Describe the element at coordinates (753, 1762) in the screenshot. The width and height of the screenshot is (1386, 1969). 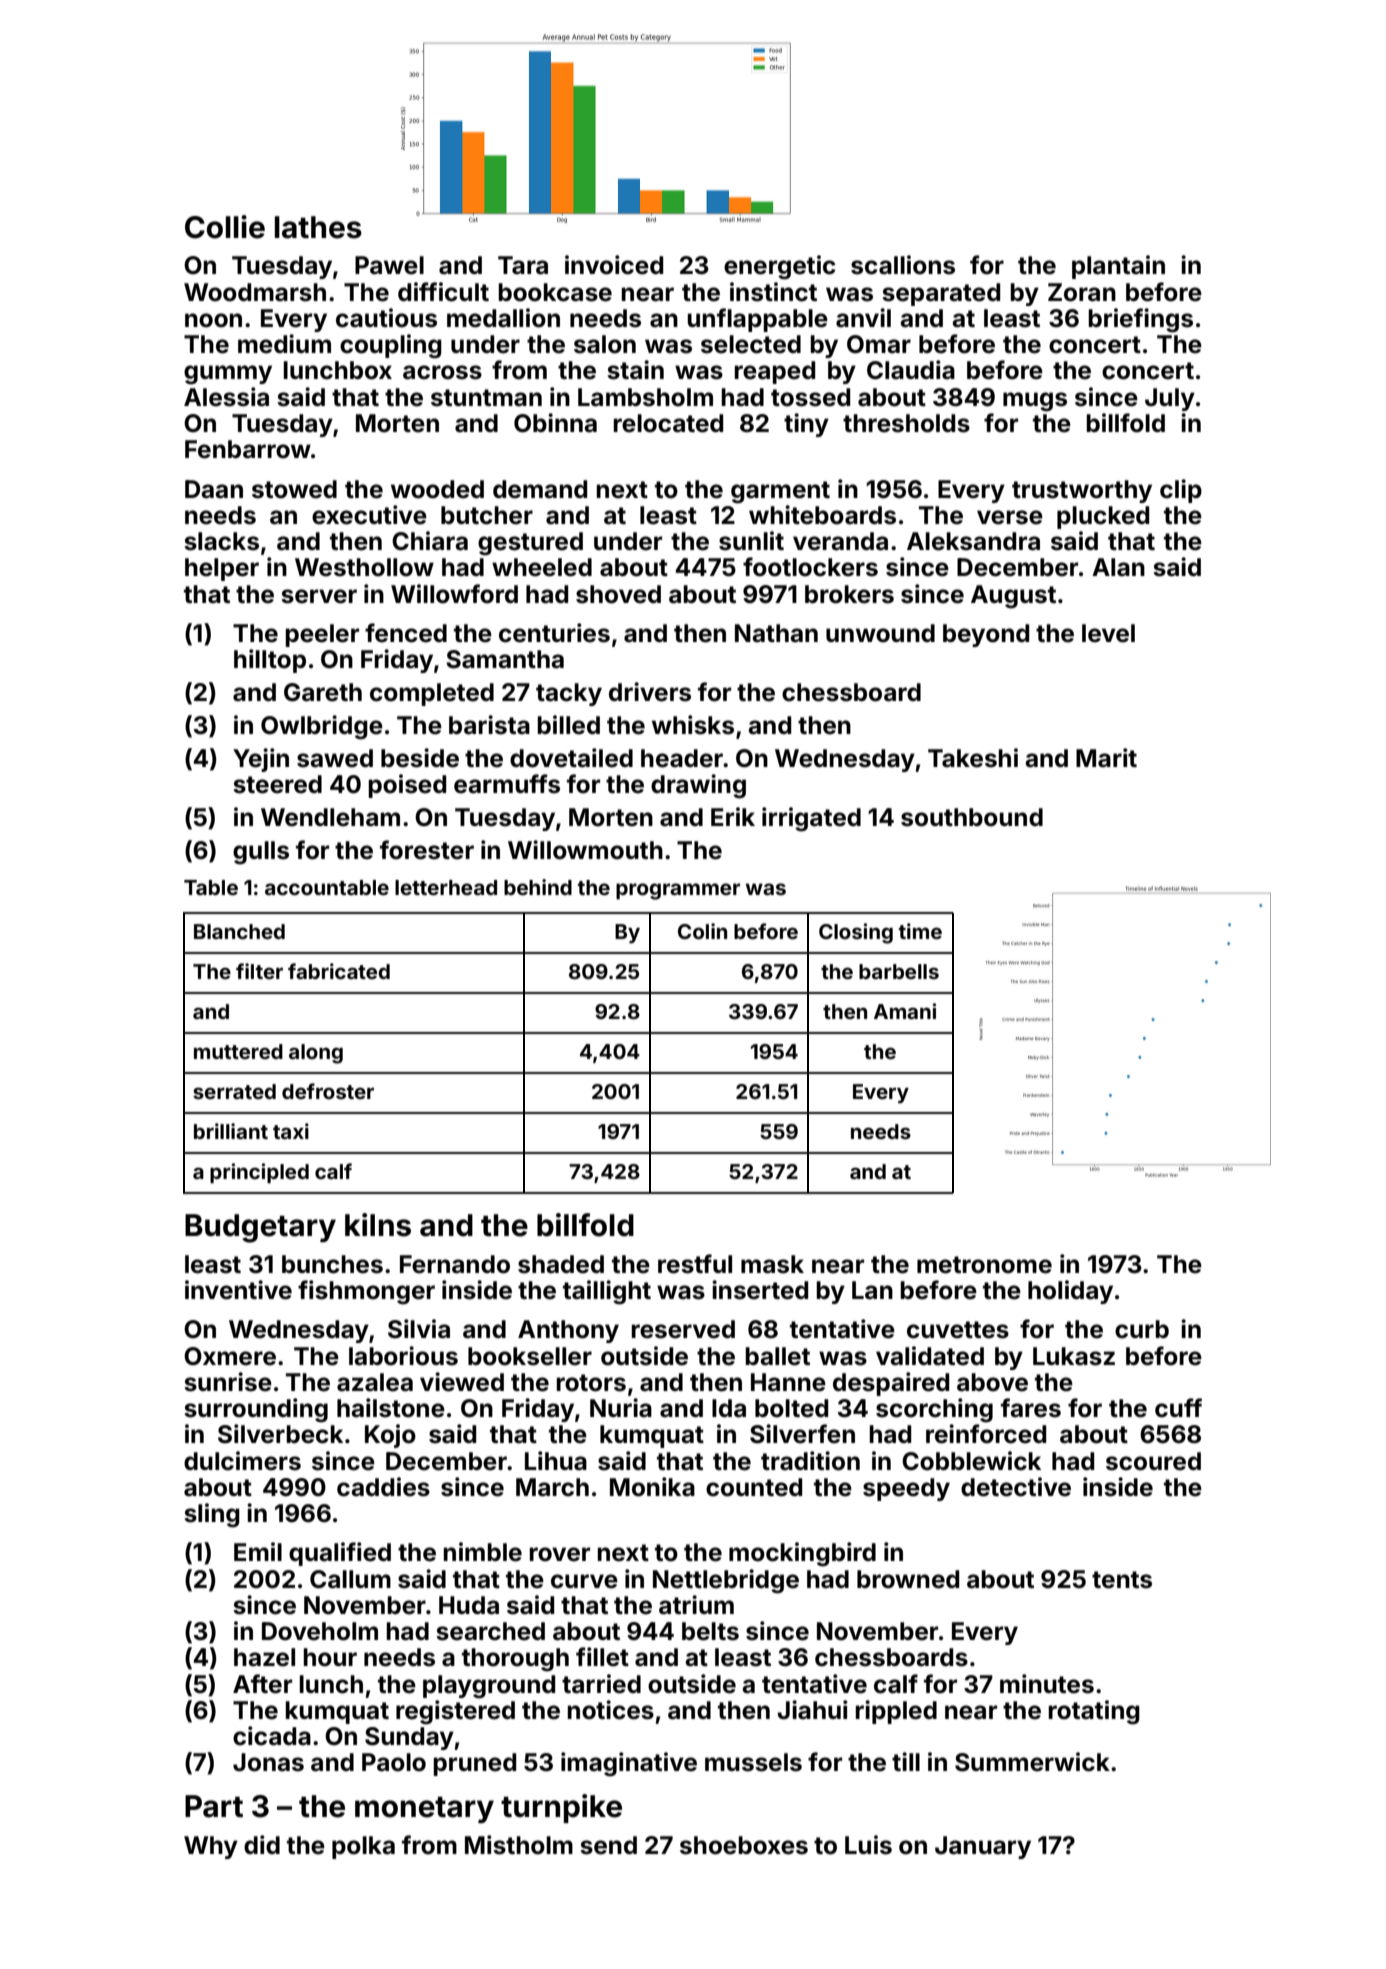
I see `mussels` at that location.
